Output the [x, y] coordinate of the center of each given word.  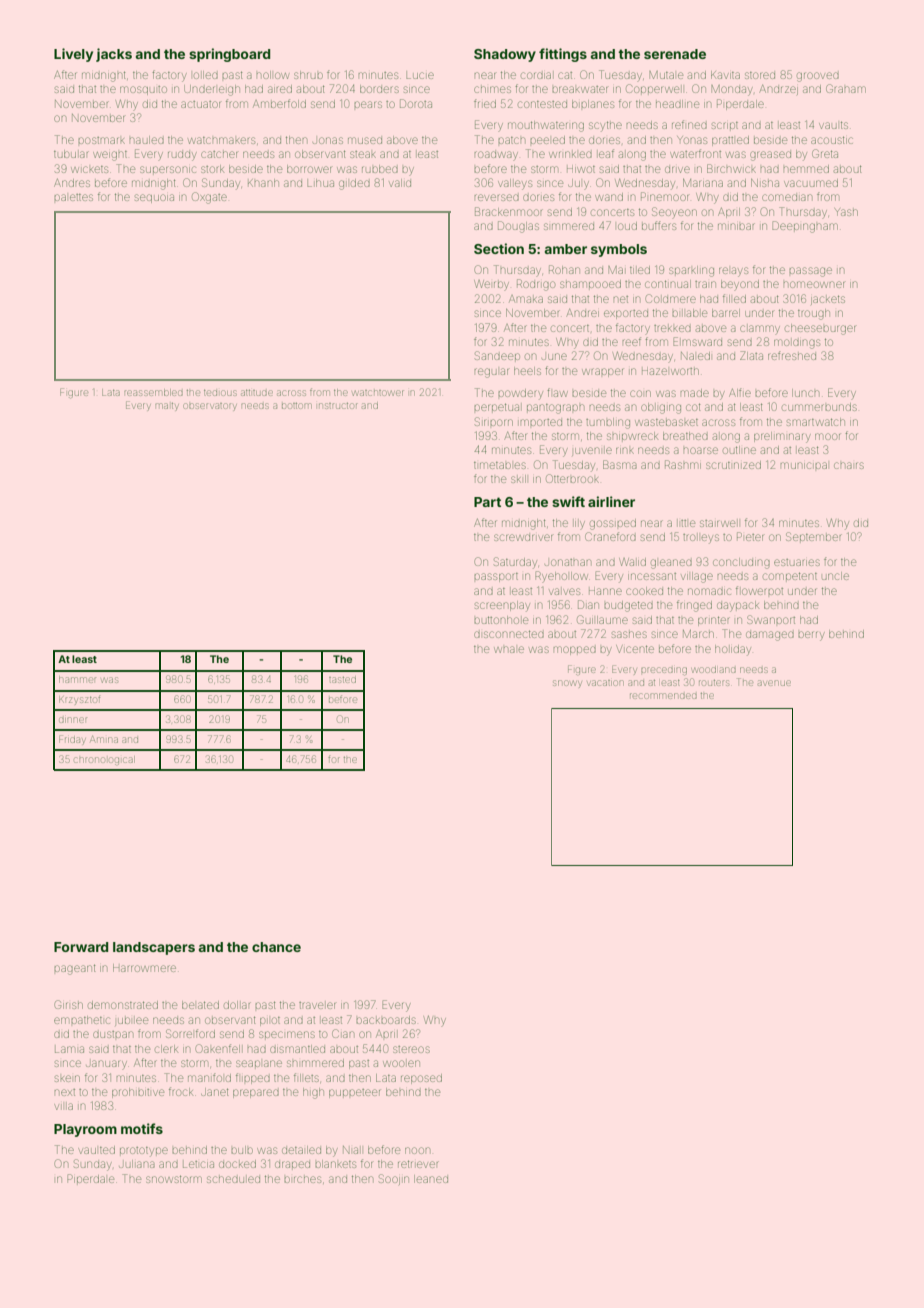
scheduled [233, 1179]
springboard [229, 55]
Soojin [394, 1179]
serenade [675, 54]
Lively [73, 55]
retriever [418, 1164]
